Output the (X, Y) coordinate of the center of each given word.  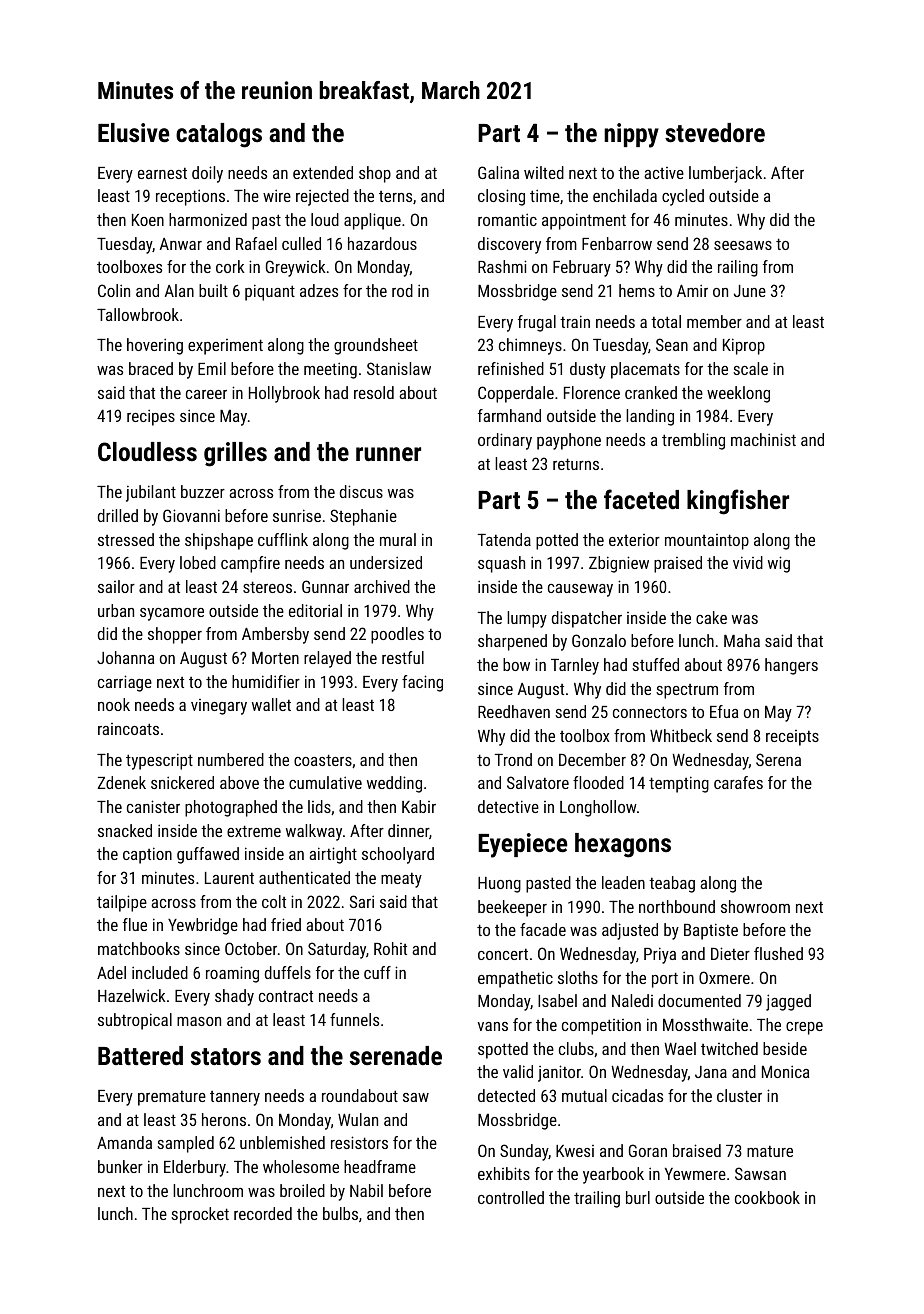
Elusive (133, 132)
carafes (738, 782)
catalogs (219, 135)
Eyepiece (522, 845)
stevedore (715, 132)
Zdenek (122, 782)
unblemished (282, 1142)
